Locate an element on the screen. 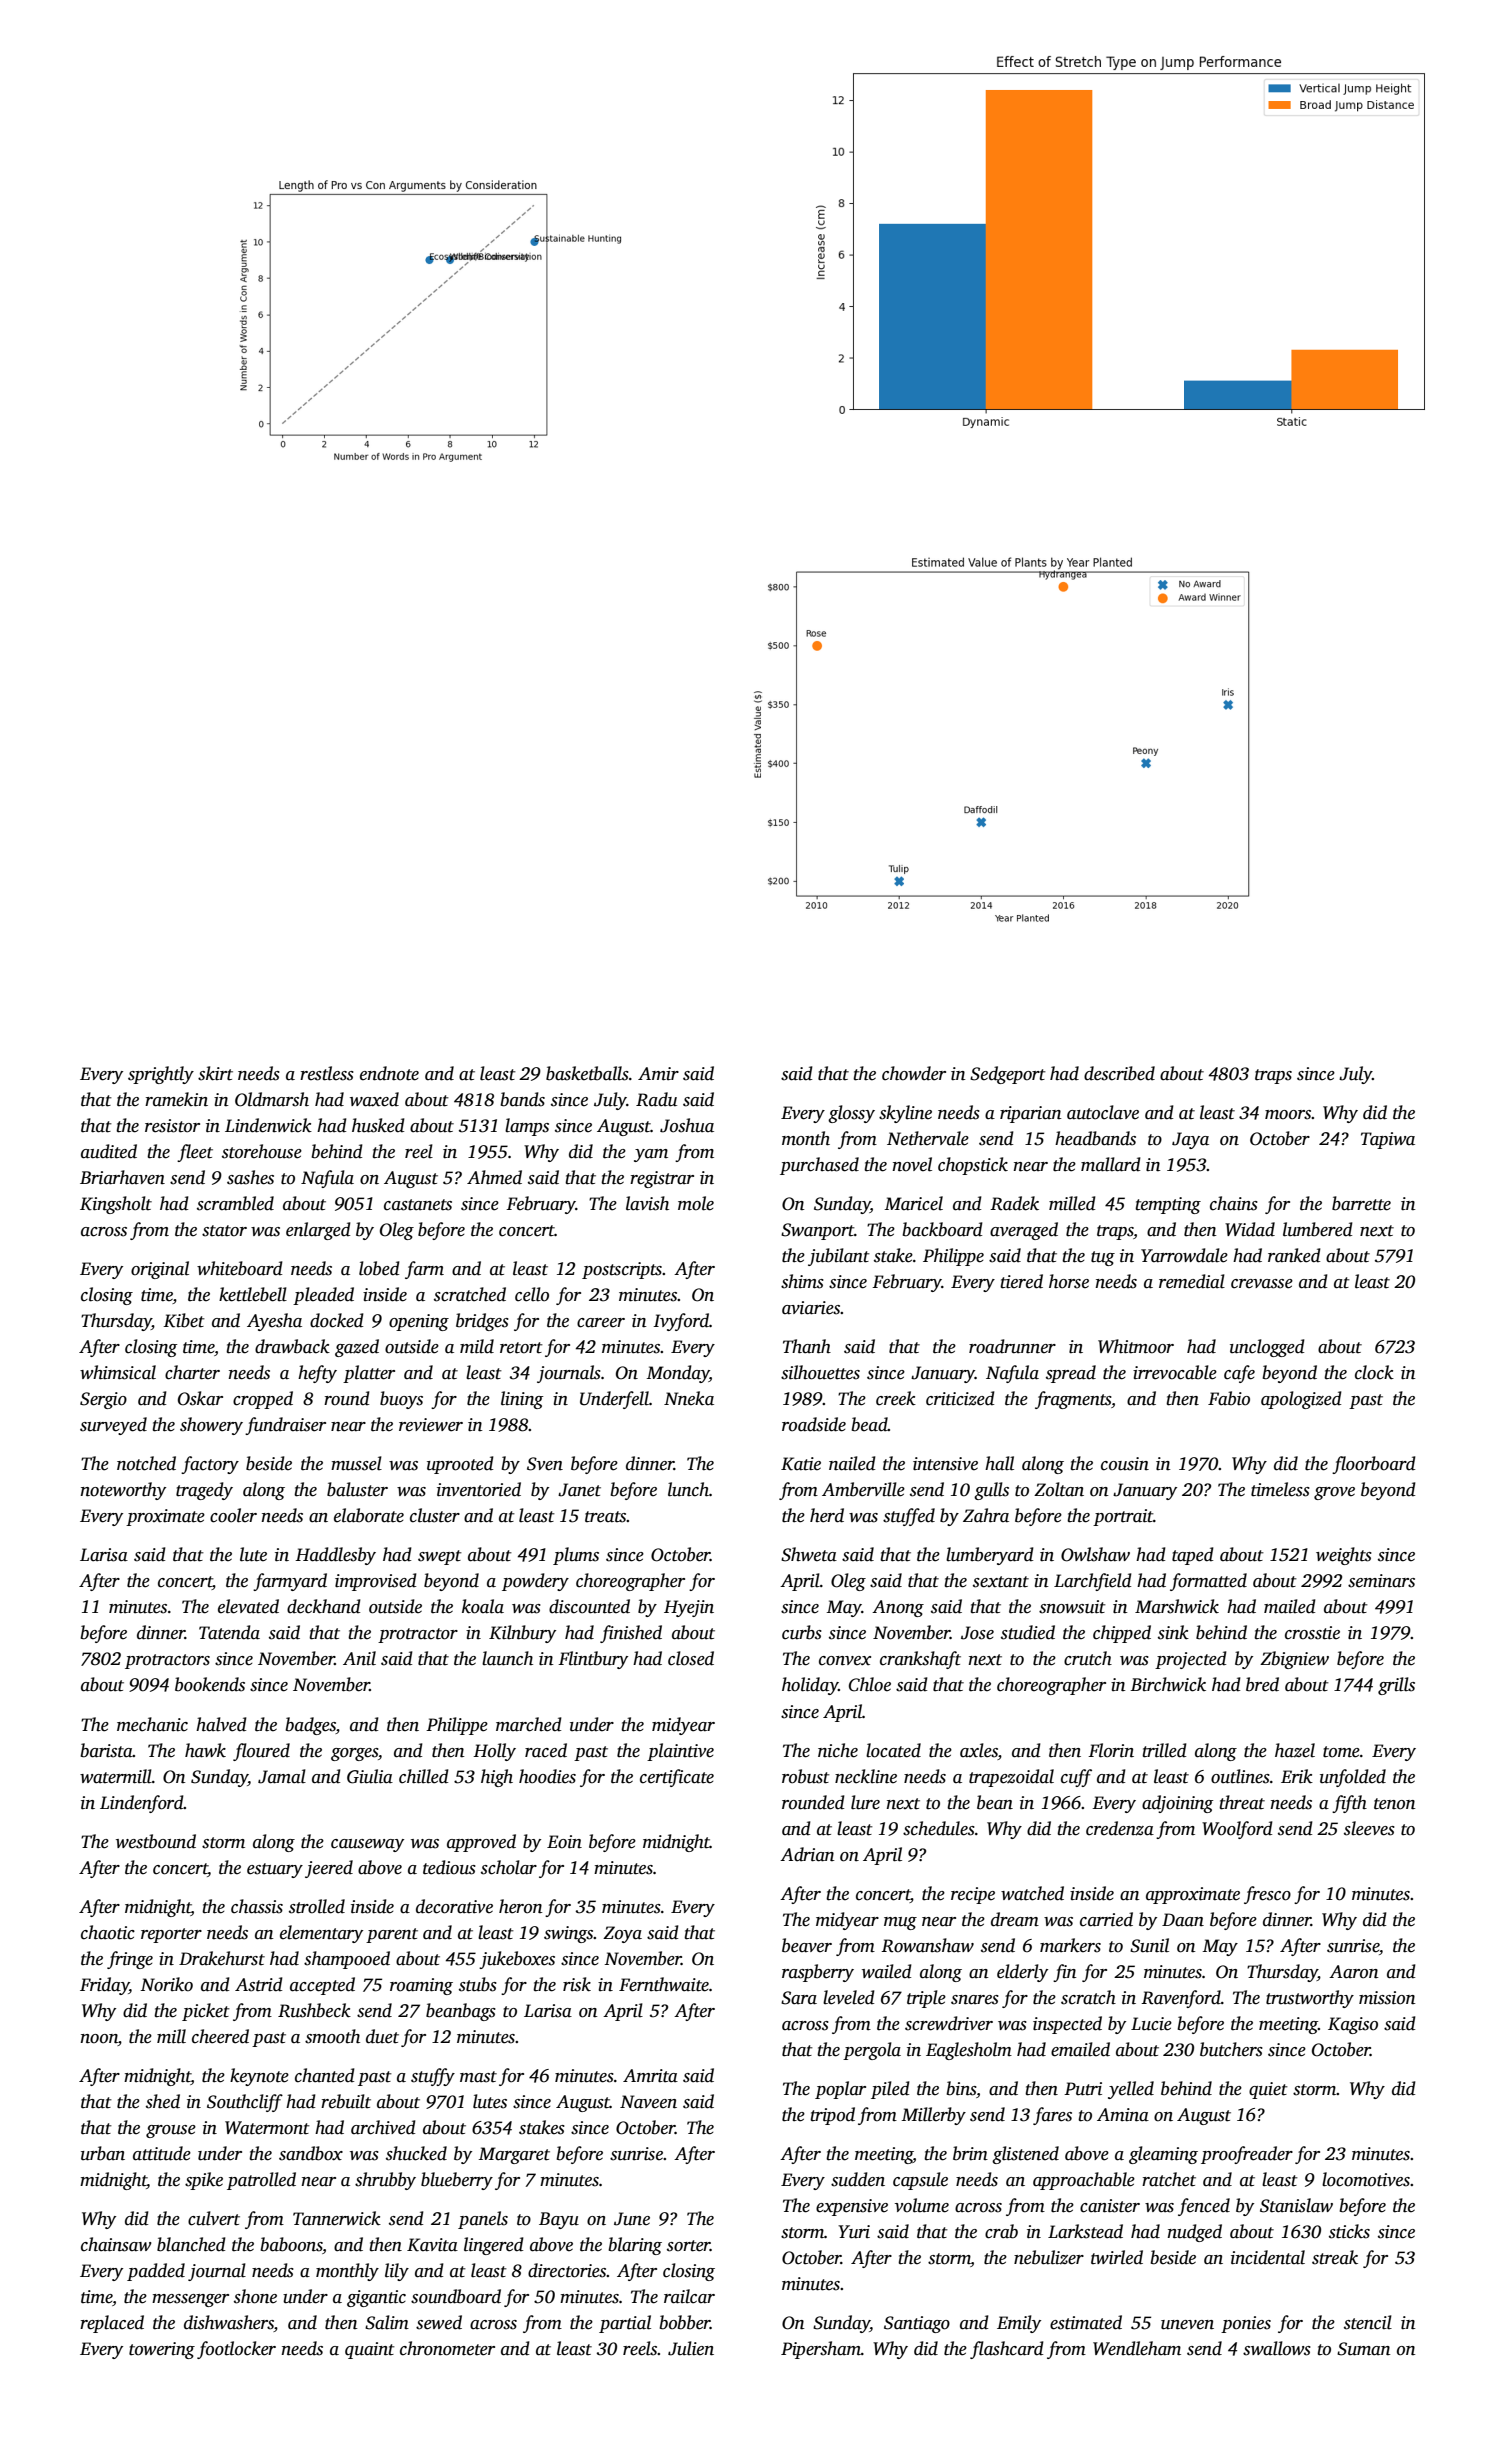 The image size is (1496, 2464). robust is located at coordinates (806, 1776).
